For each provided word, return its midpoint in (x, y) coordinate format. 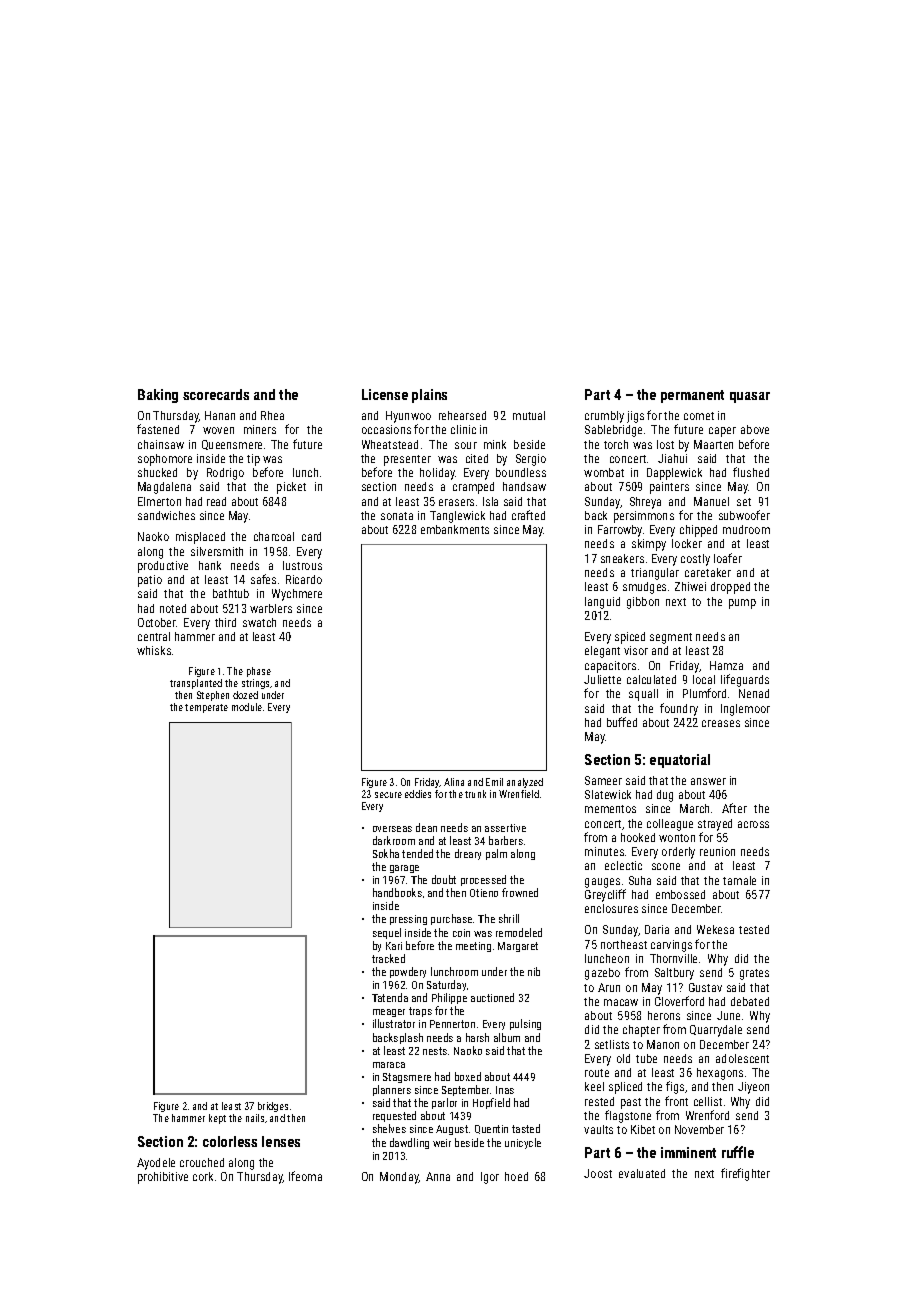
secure (388, 795)
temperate (206, 708)
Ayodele (156, 1164)
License (385, 394)
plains (429, 396)
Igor (490, 1178)
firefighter (745, 1174)
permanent (692, 396)
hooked (638, 837)
